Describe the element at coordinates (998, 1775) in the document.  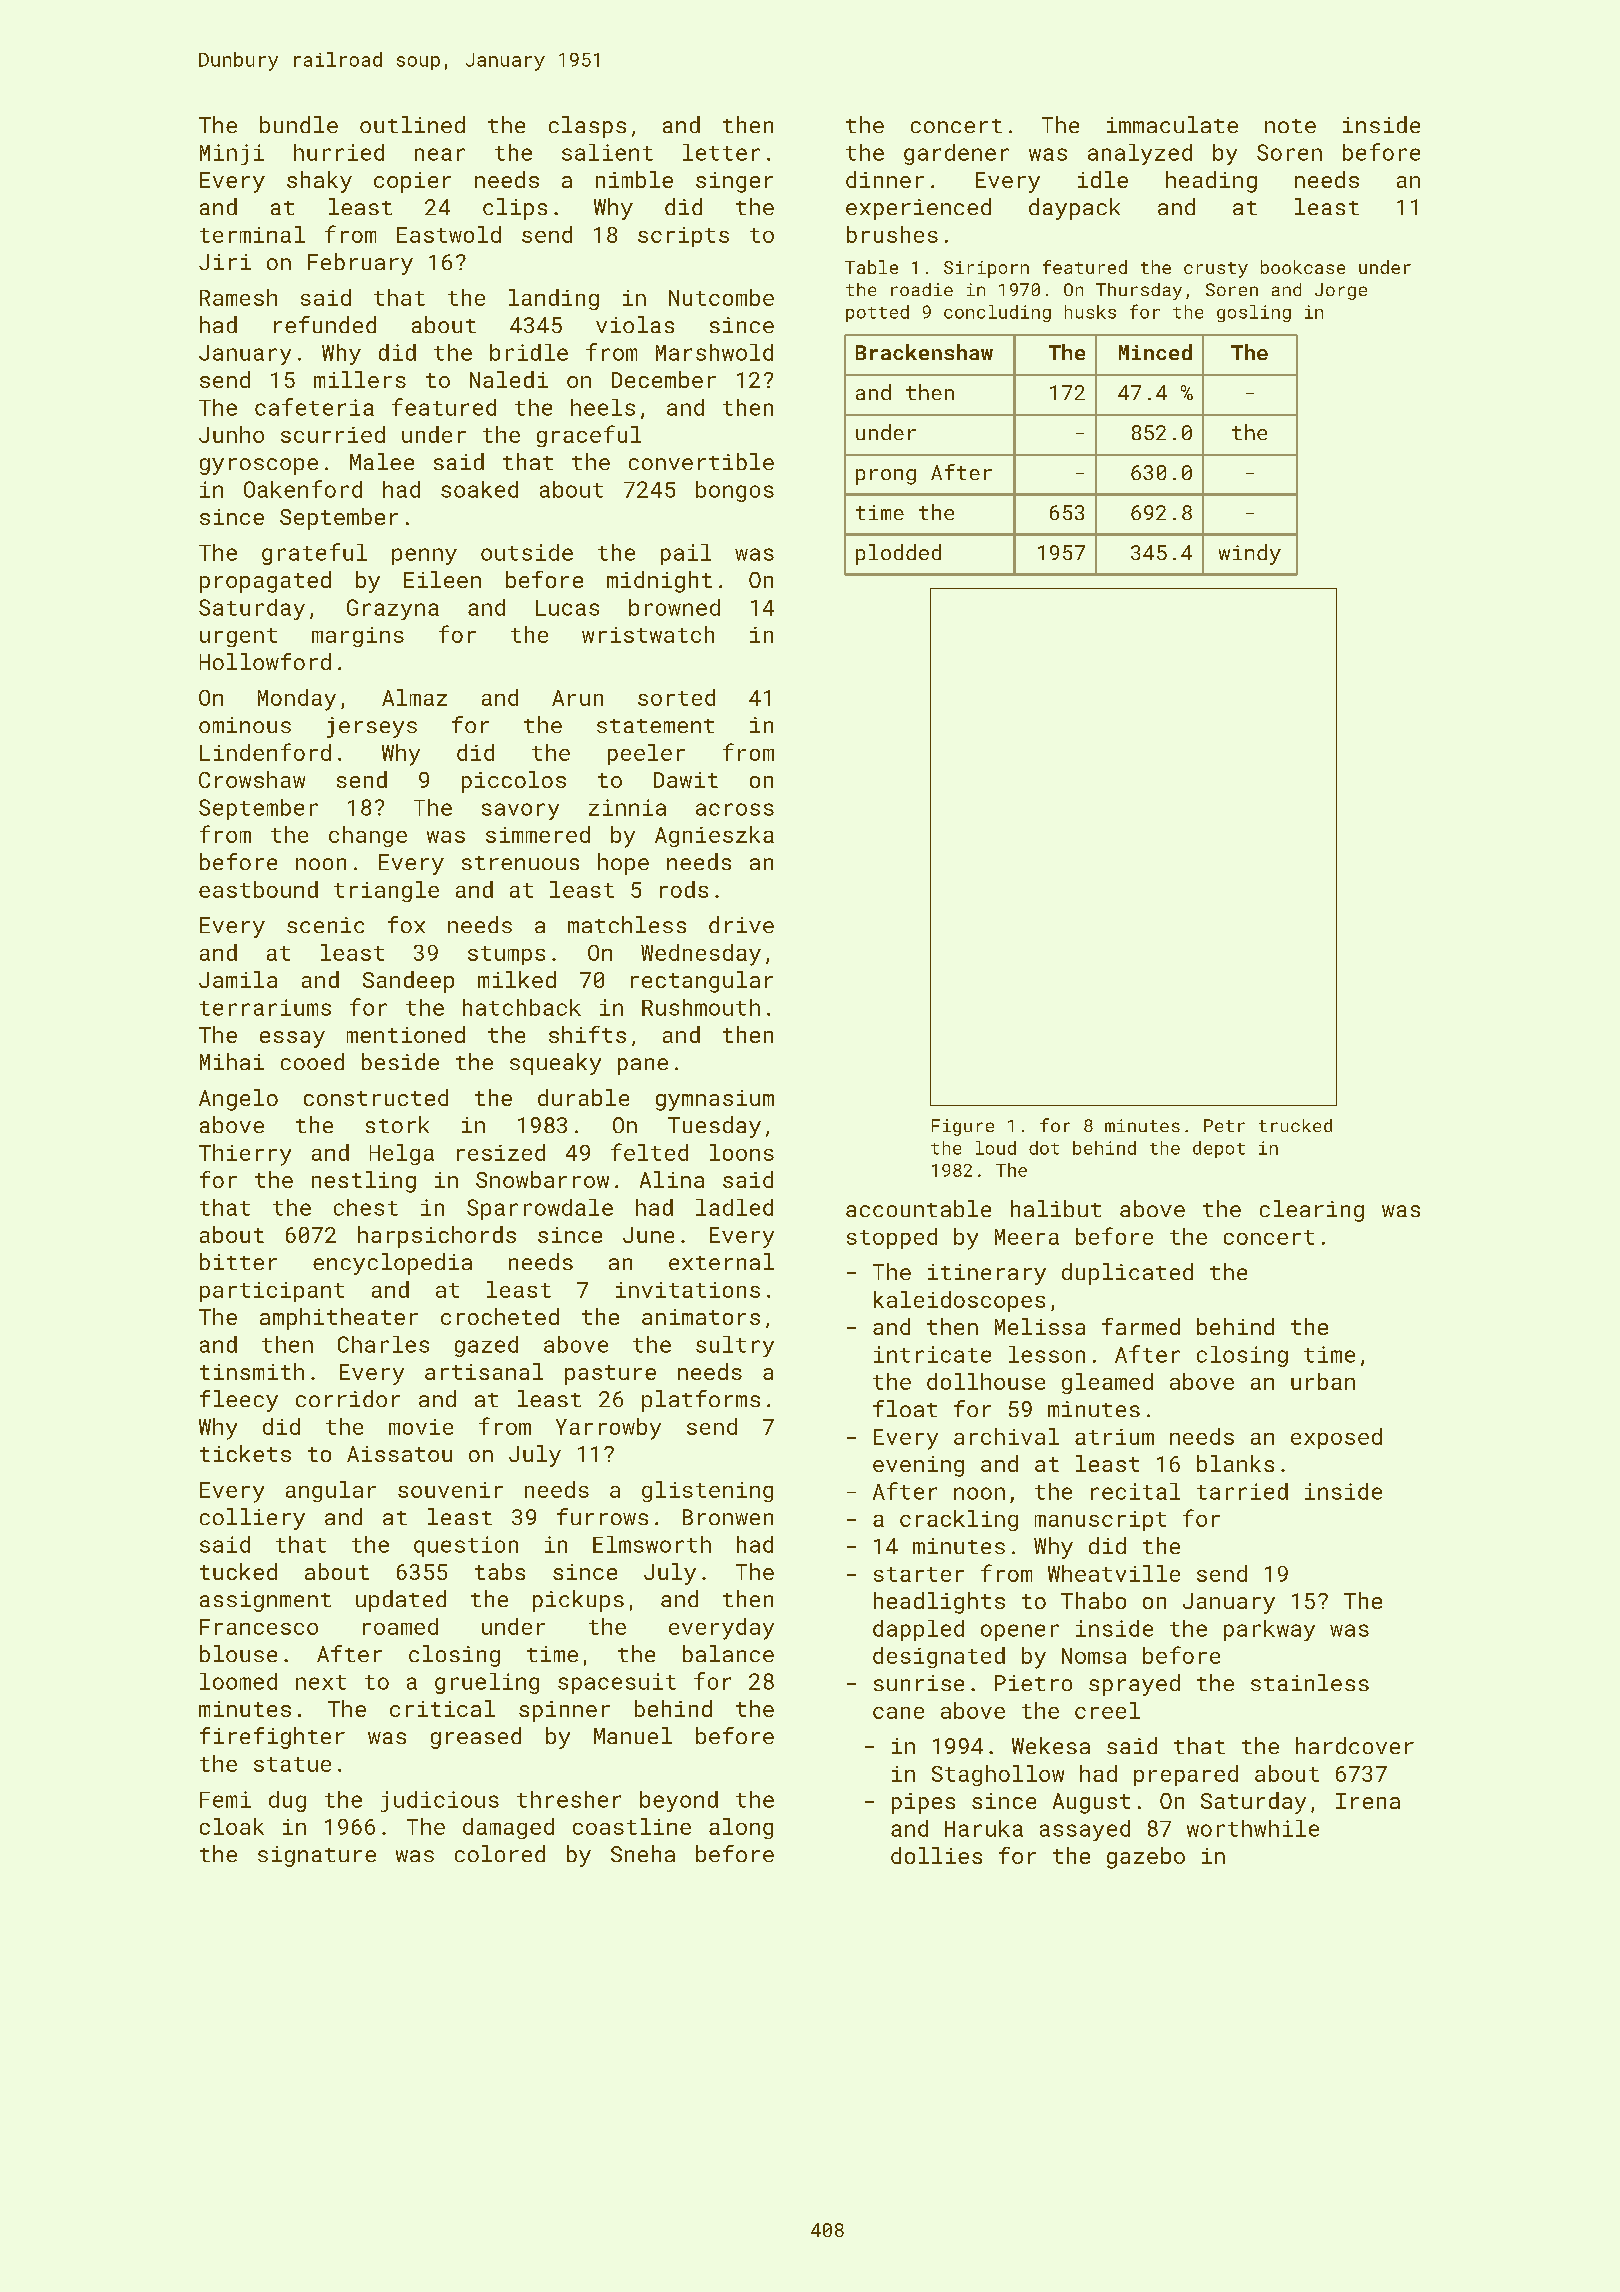
I see `Staghollow` at that location.
